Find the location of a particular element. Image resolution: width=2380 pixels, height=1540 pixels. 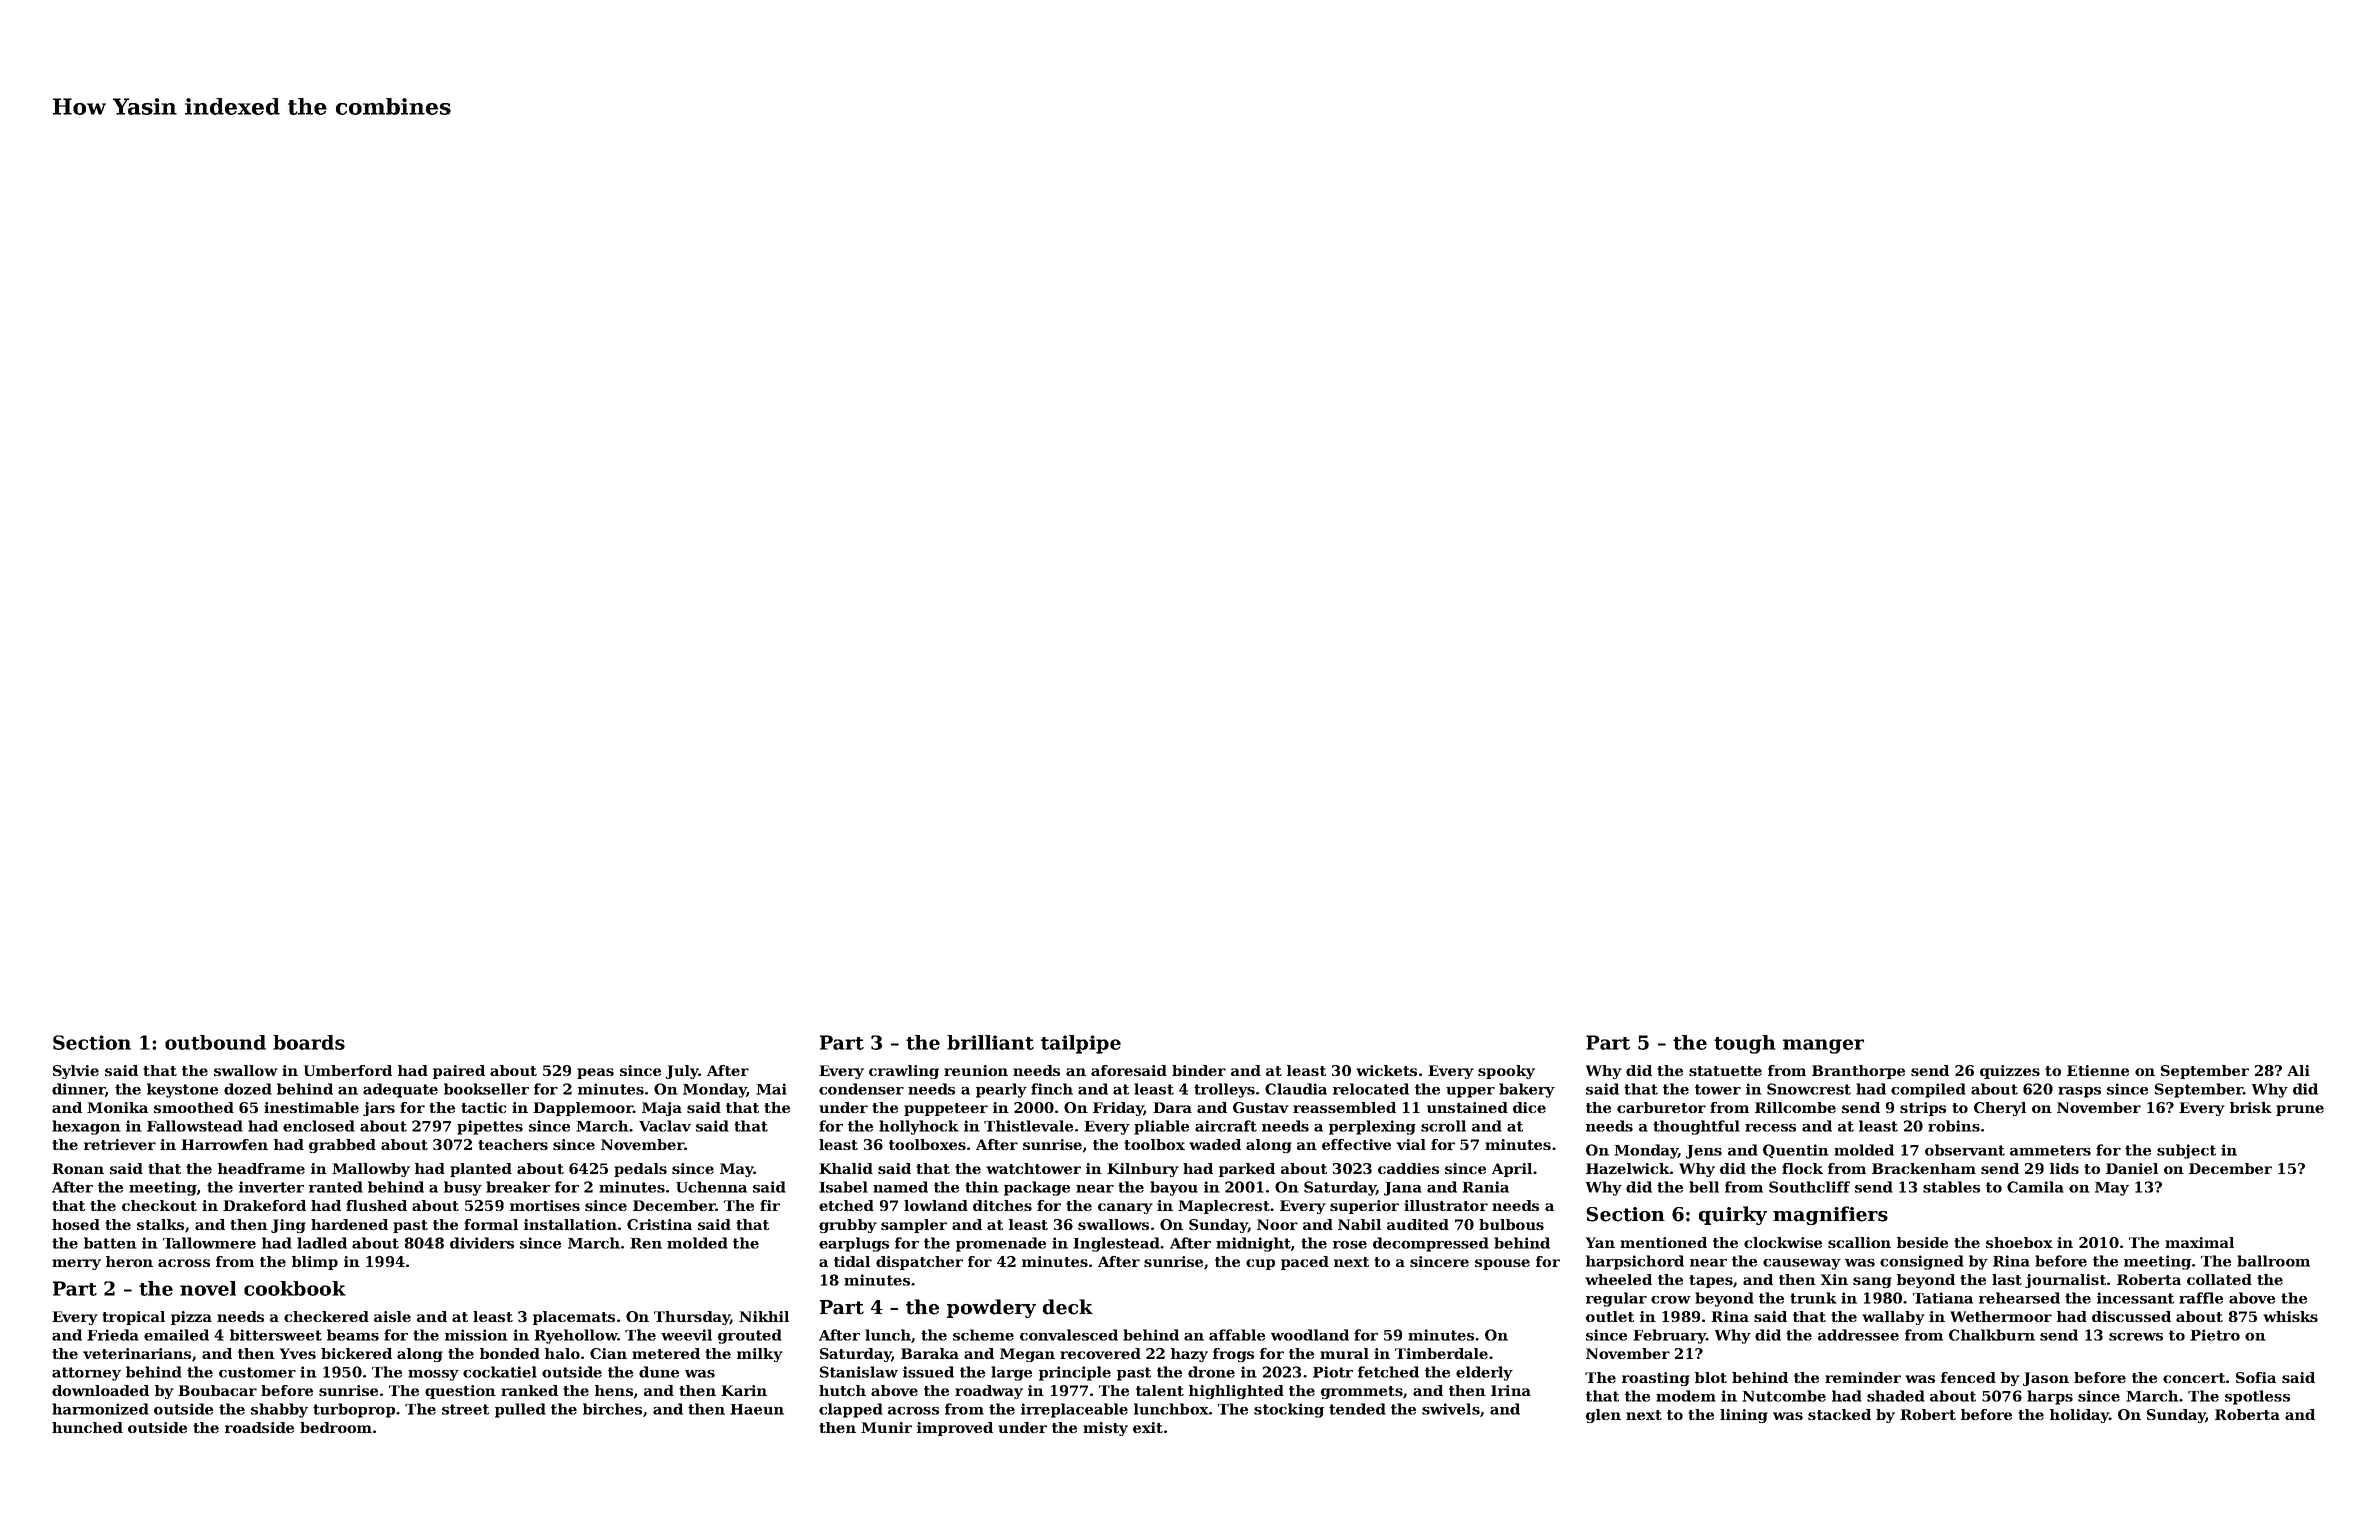

heron is located at coordinates (129, 1261).
